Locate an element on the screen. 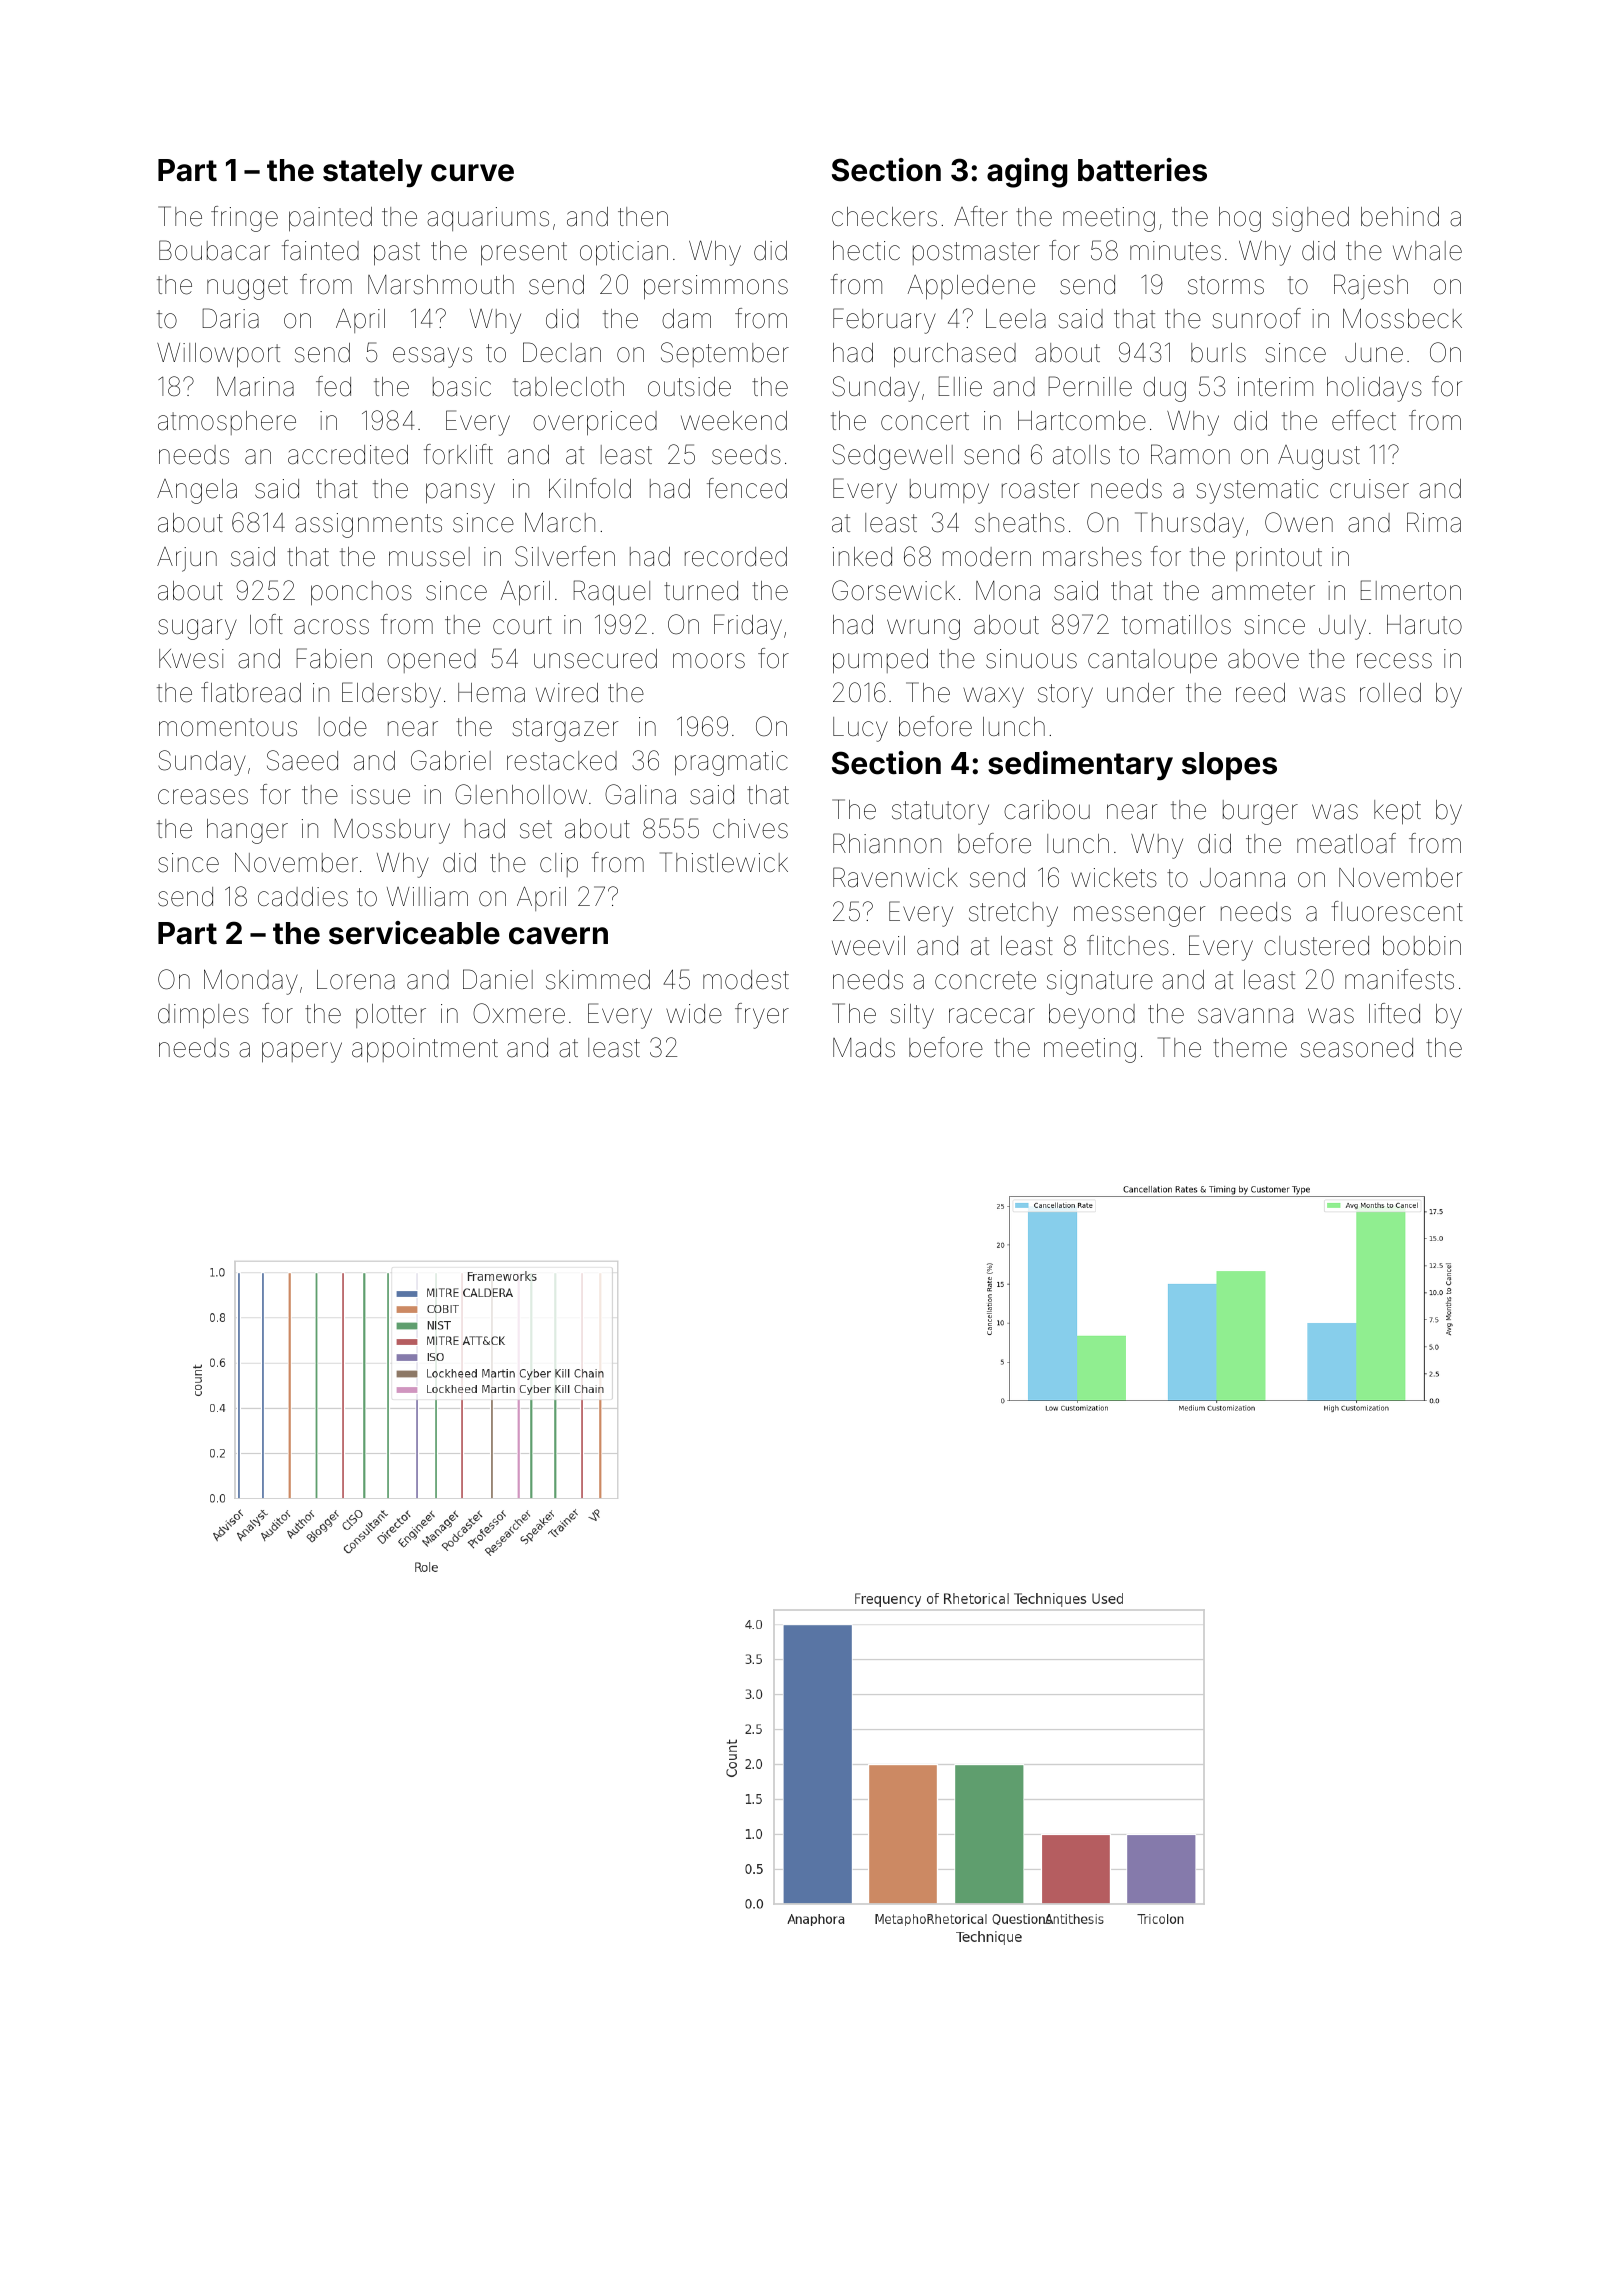  wide is located at coordinates (694, 1014).
